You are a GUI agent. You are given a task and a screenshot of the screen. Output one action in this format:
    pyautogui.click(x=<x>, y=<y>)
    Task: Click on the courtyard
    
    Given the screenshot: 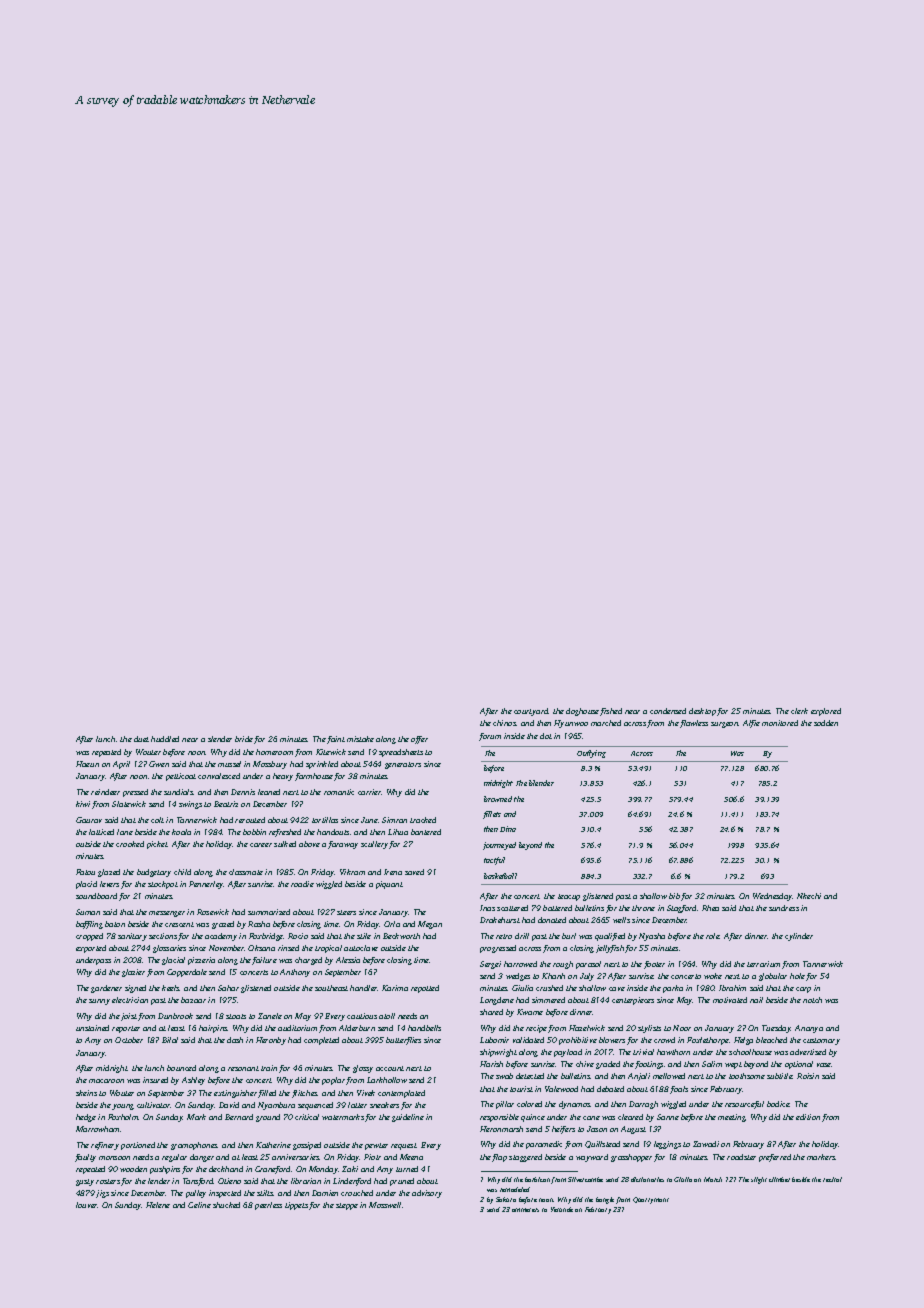 What is the action you would take?
    pyautogui.click(x=531, y=712)
